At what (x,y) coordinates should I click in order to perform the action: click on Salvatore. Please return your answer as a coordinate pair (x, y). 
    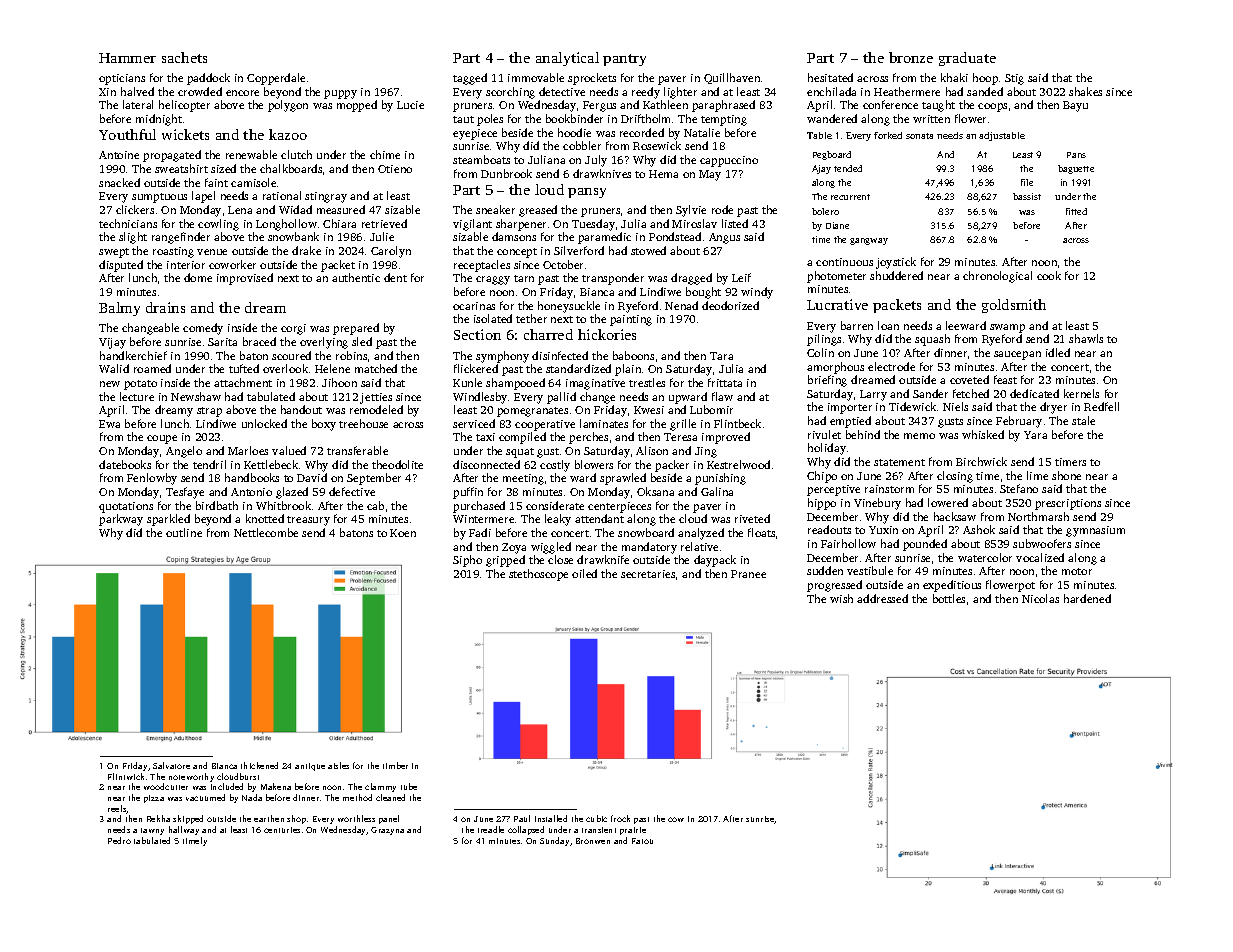
    Looking at the image, I should click on (171, 765).
